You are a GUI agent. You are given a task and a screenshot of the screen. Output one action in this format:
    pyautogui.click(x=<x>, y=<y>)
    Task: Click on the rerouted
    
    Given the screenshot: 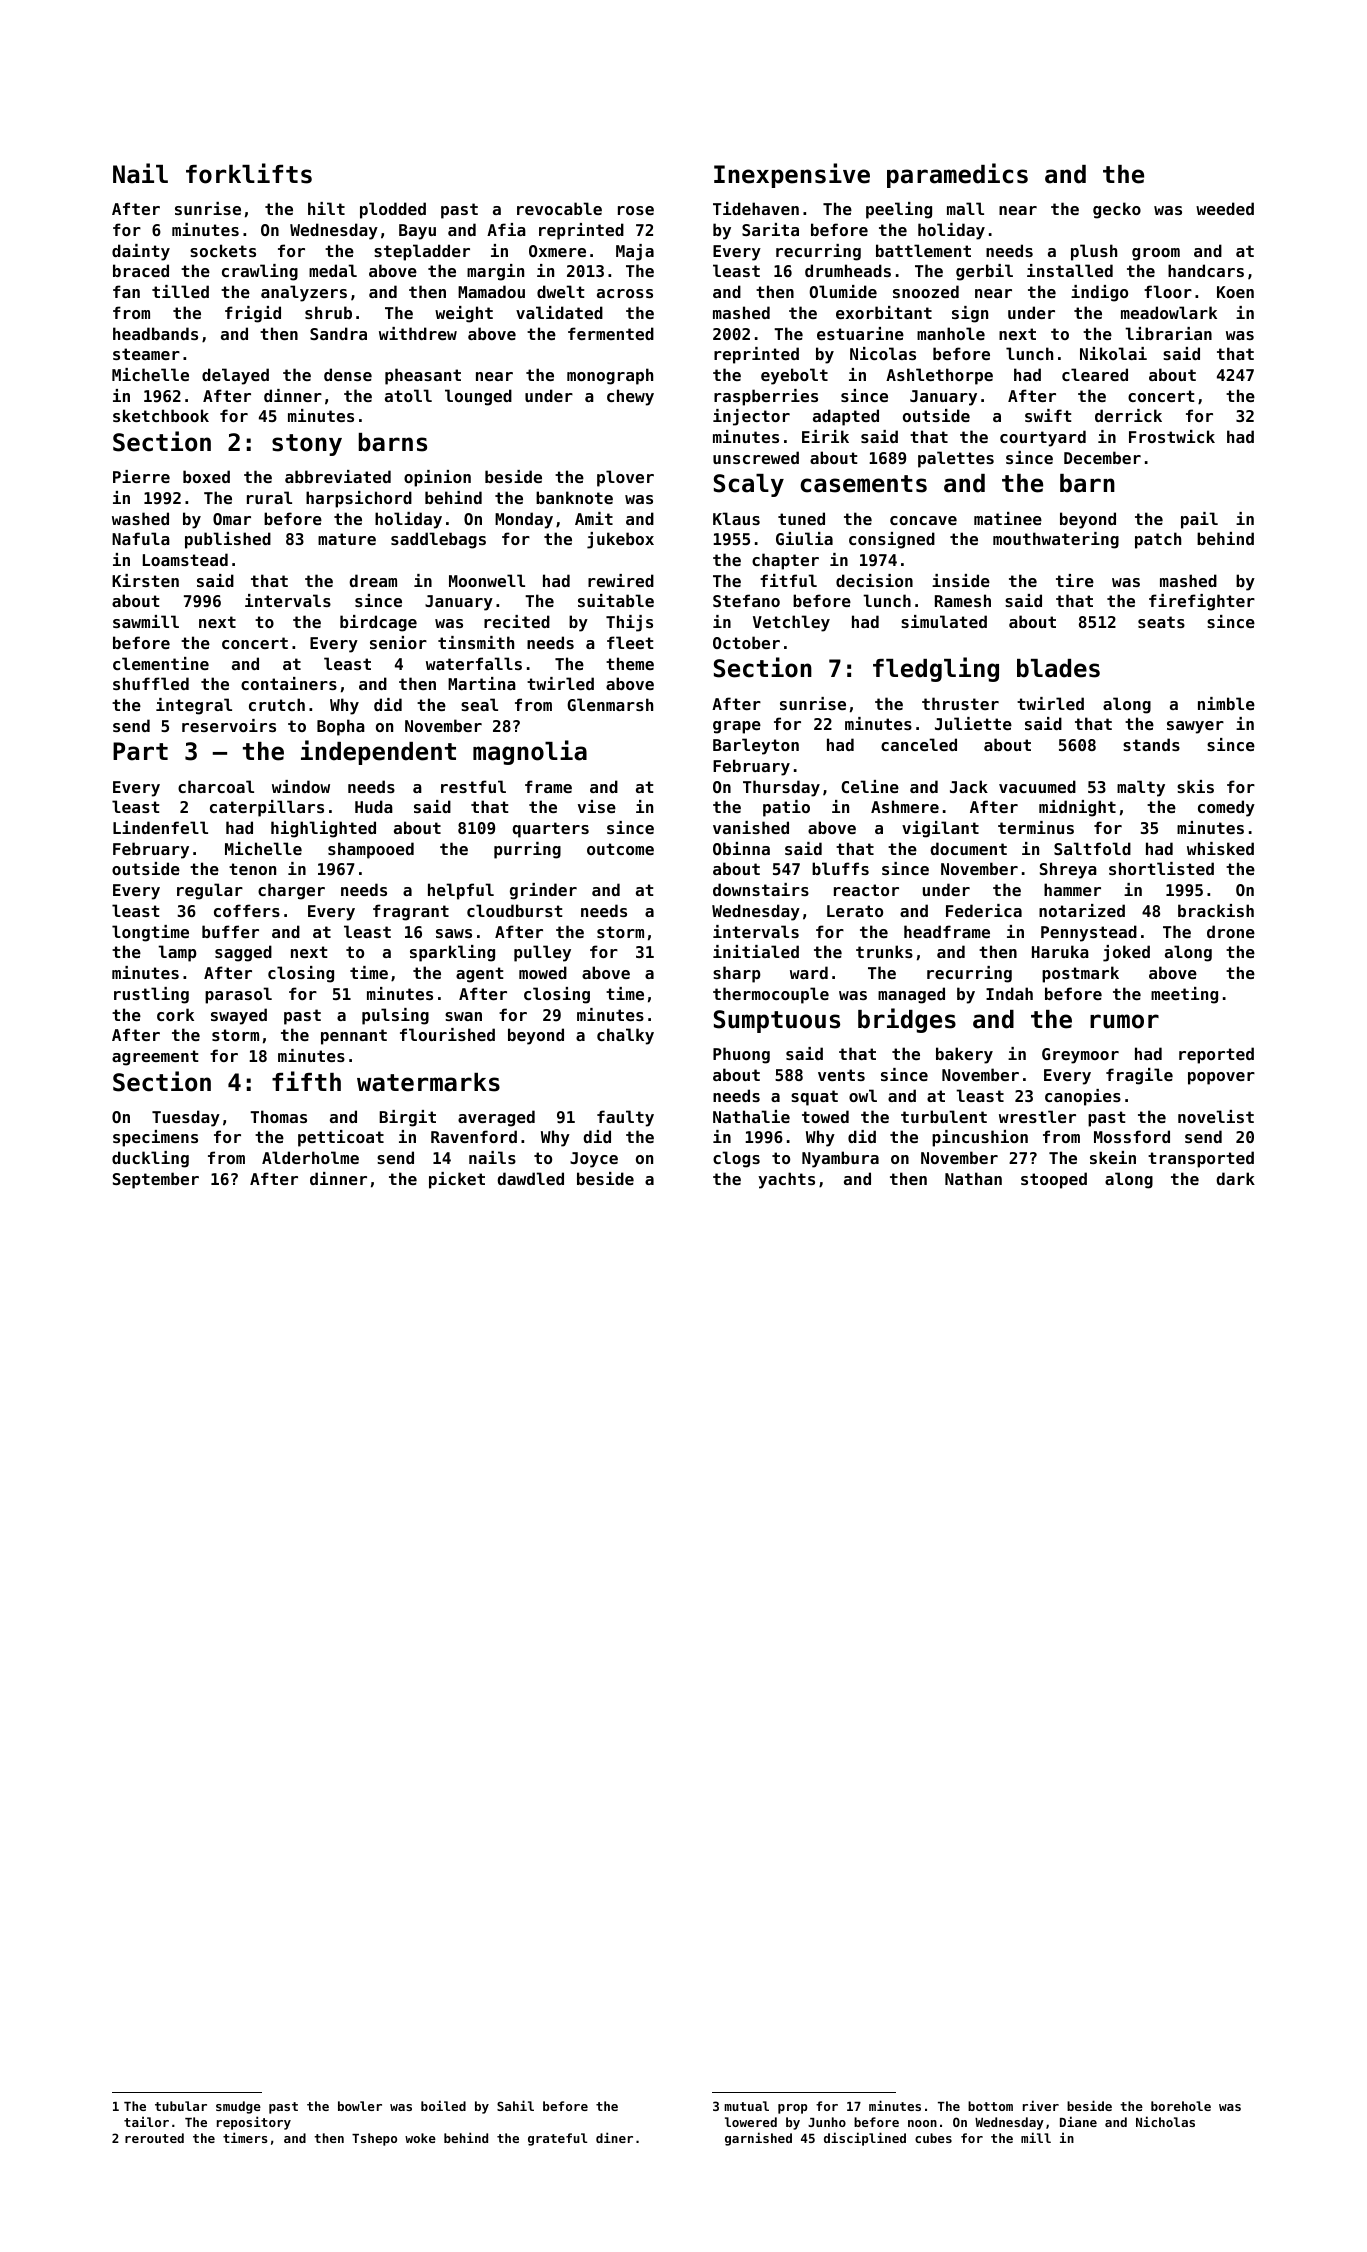 What is the action you would take?
    pyautogui.click(x=154, y=2138)
